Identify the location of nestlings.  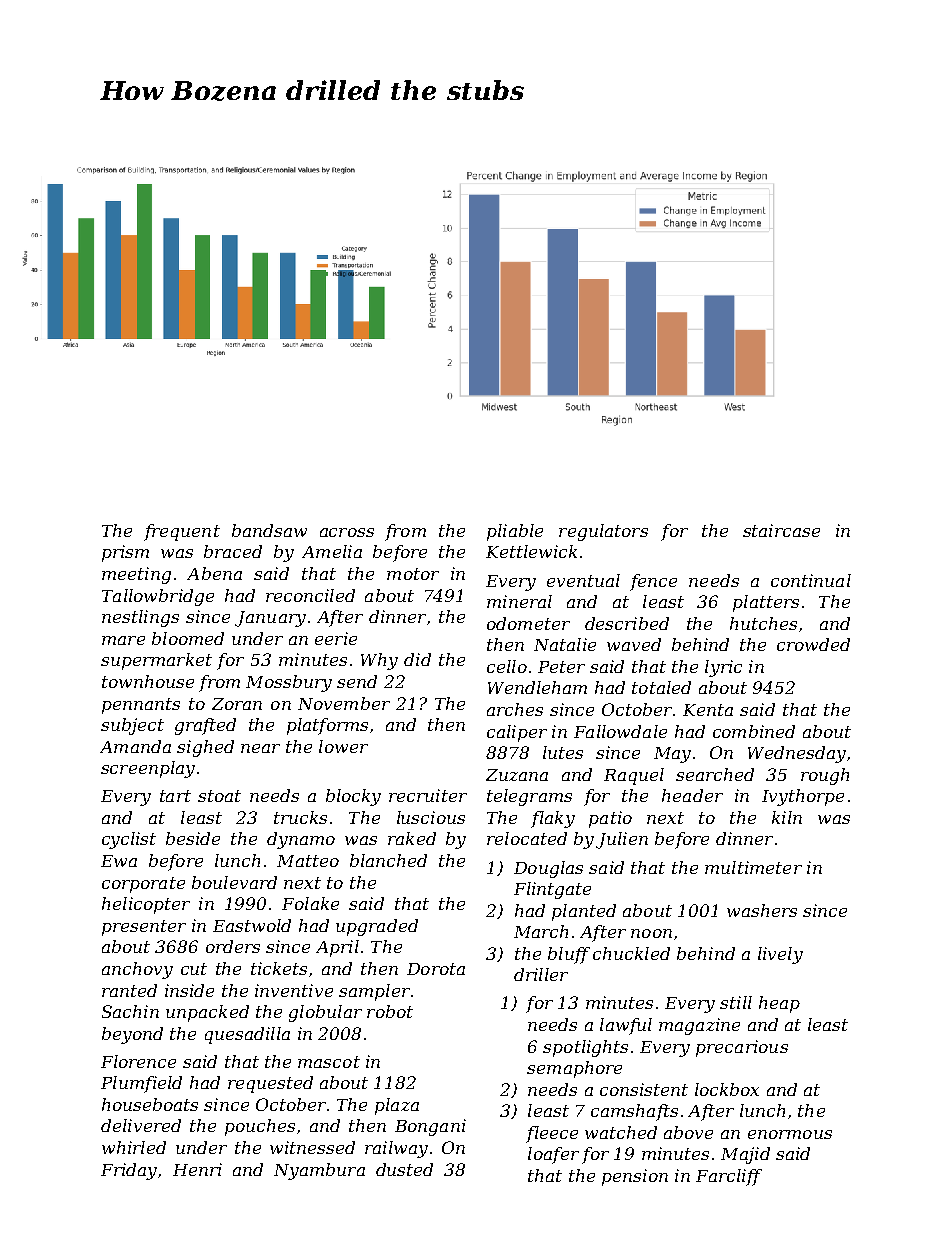
(140, 618).
